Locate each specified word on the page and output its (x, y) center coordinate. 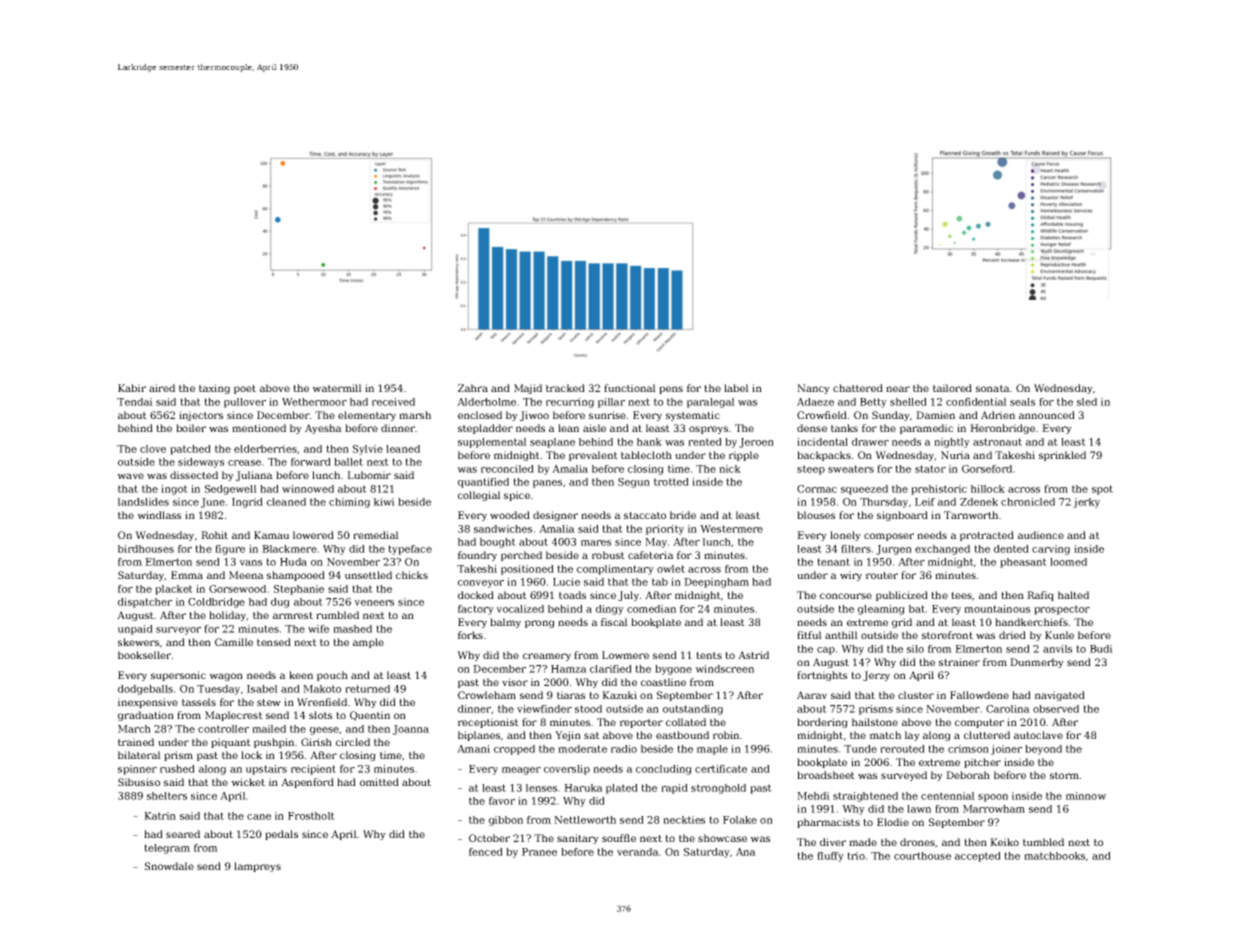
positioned (527, 570)
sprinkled (1062, 456)
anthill (841, 635)
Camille (234, 642)
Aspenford (307, 783)
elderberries (265, 449)
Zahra (473, 388)
